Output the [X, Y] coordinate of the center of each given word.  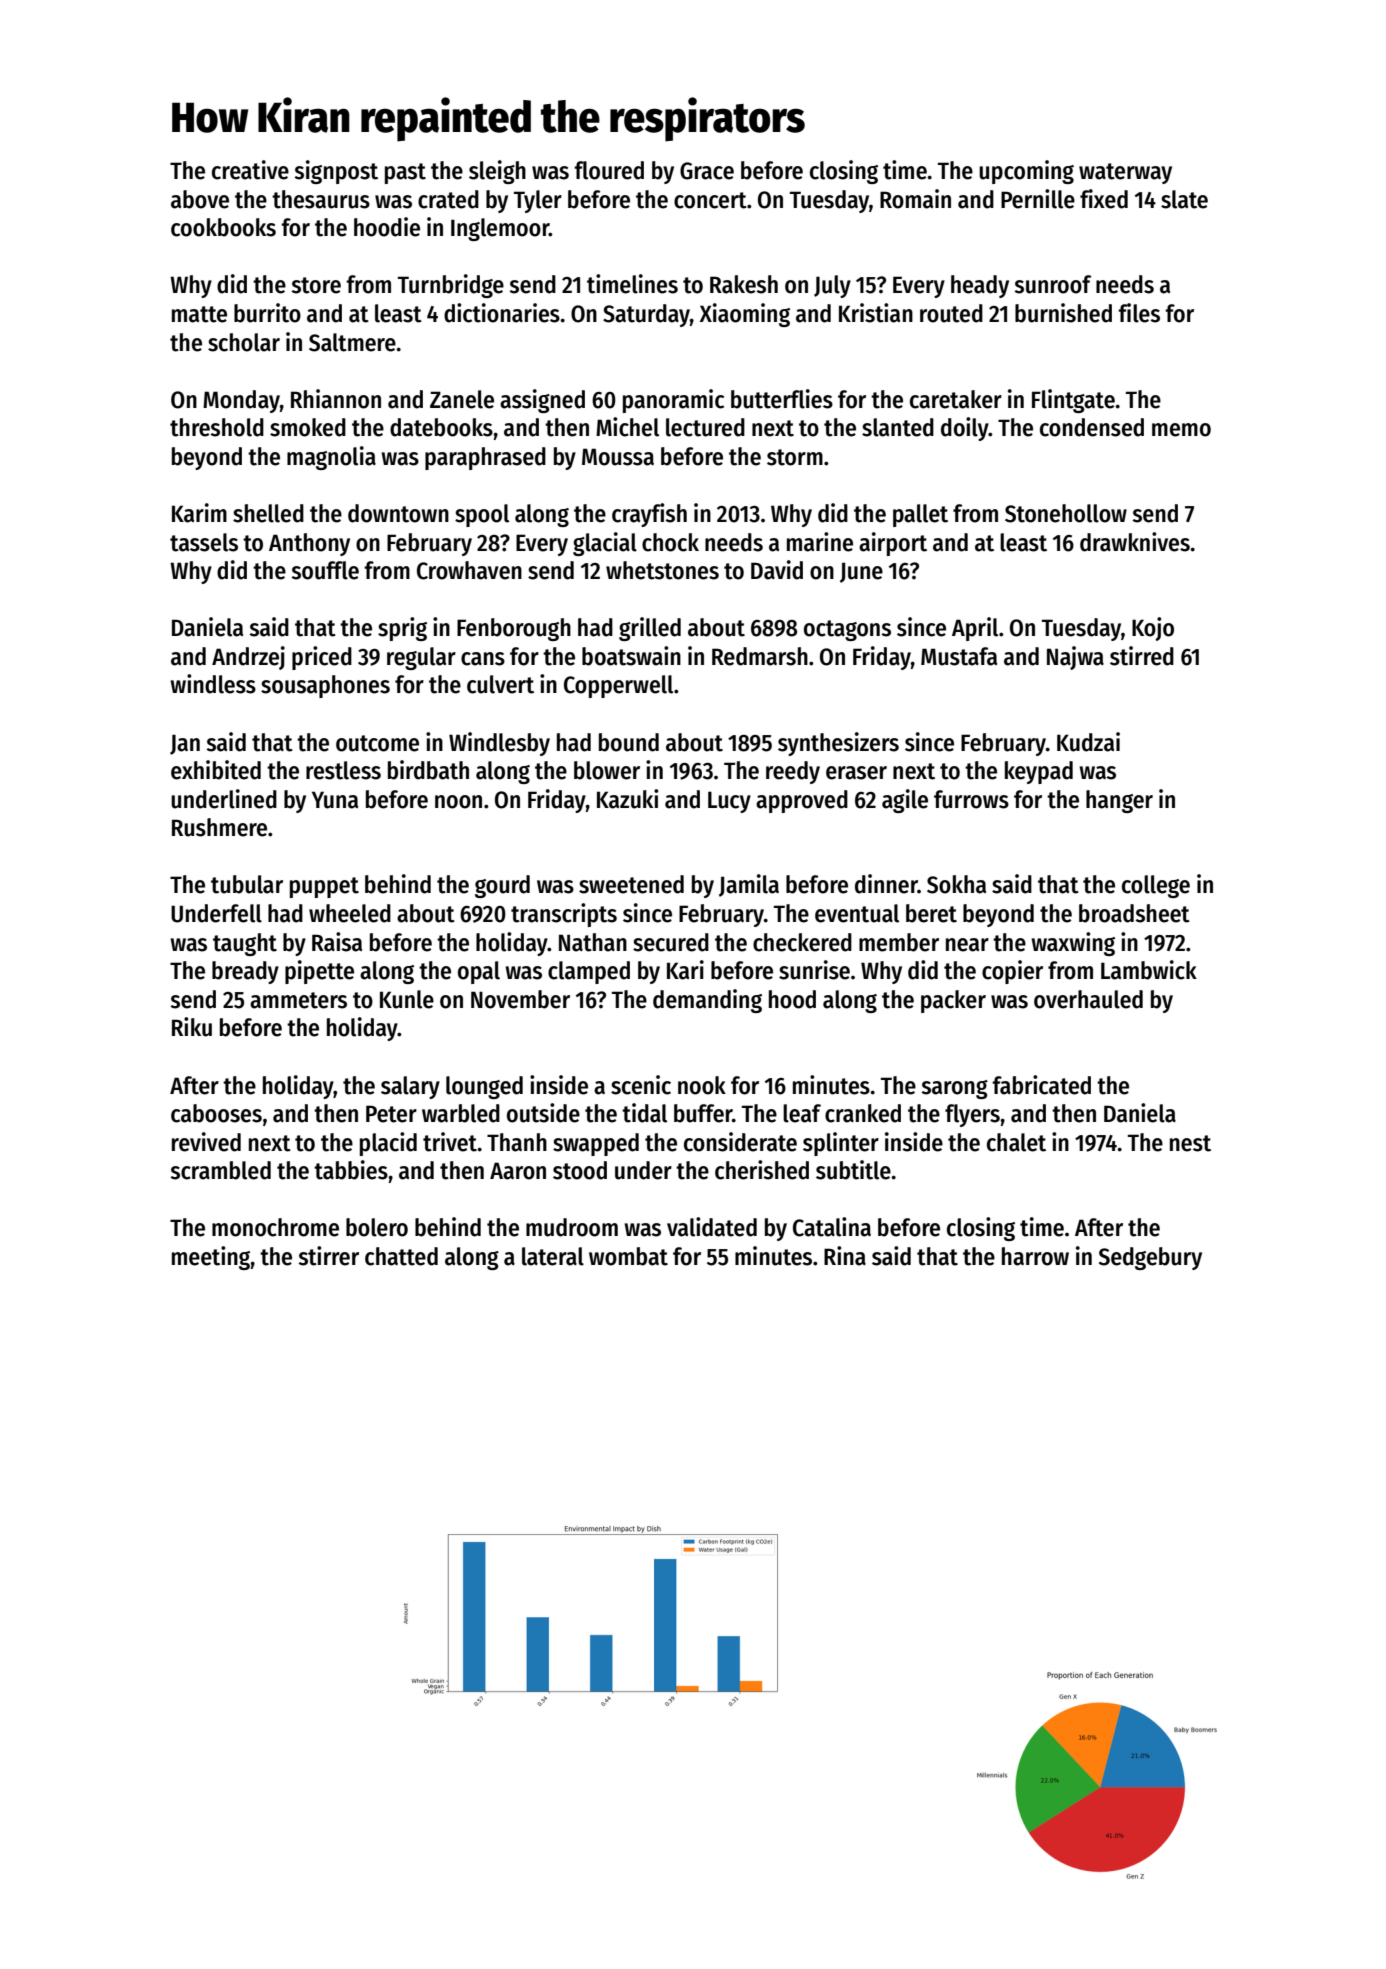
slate [1184, 199]
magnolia [331, 458]
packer [953, 1001]
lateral [553, 1256]
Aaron [518, 1171]
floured [609, 170]
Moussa [618, 457]
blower [607, 770]
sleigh [497, 172]
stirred [1142, 656]
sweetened [631, 884]
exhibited [216, 770]
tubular [247, 884]
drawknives [1135, 542]
